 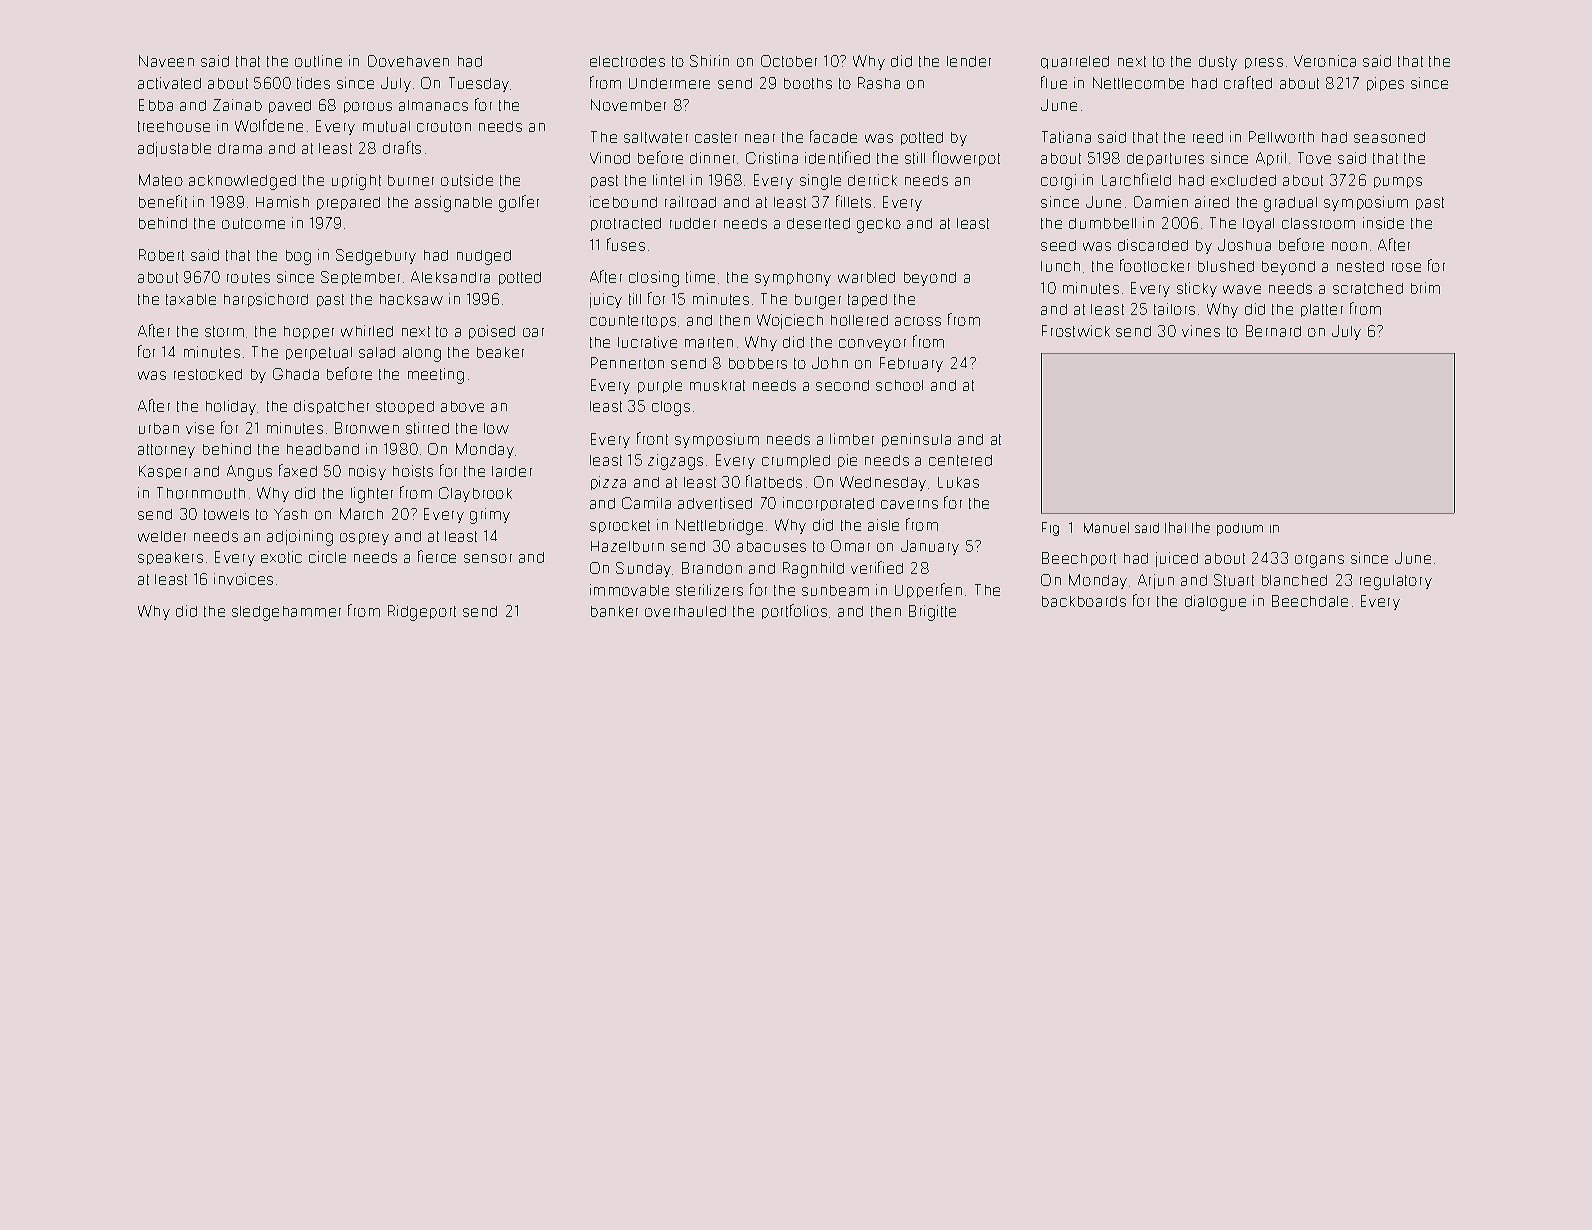 What do you see at coordinates (200, 428) in the page?
I see `vise` at bounding box center [200, 428].
